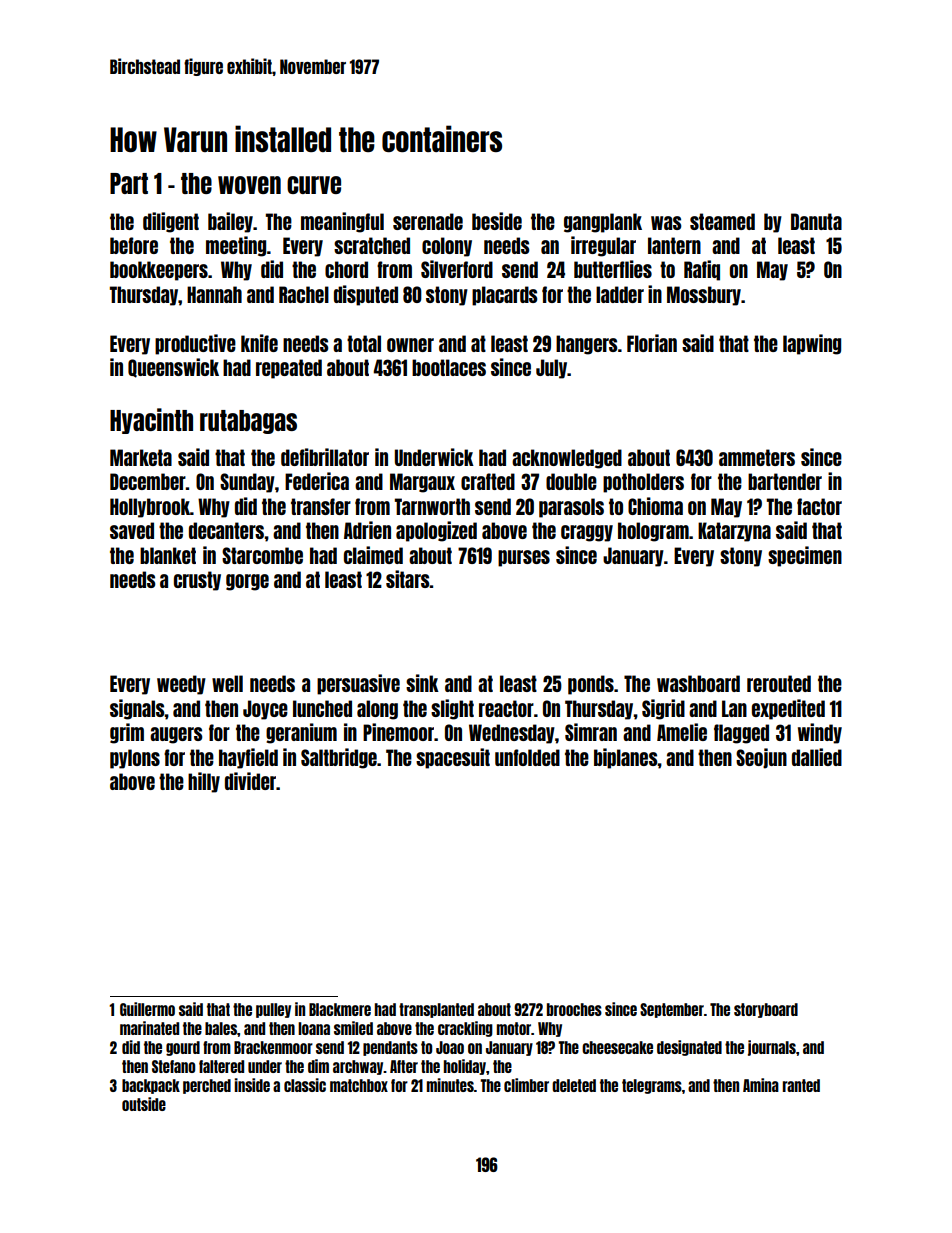 The width and height of the screenshot is (952, 1233). Describe the element at coordinates (465, 1029) in the screenshot. I see `crackling` at that location.
